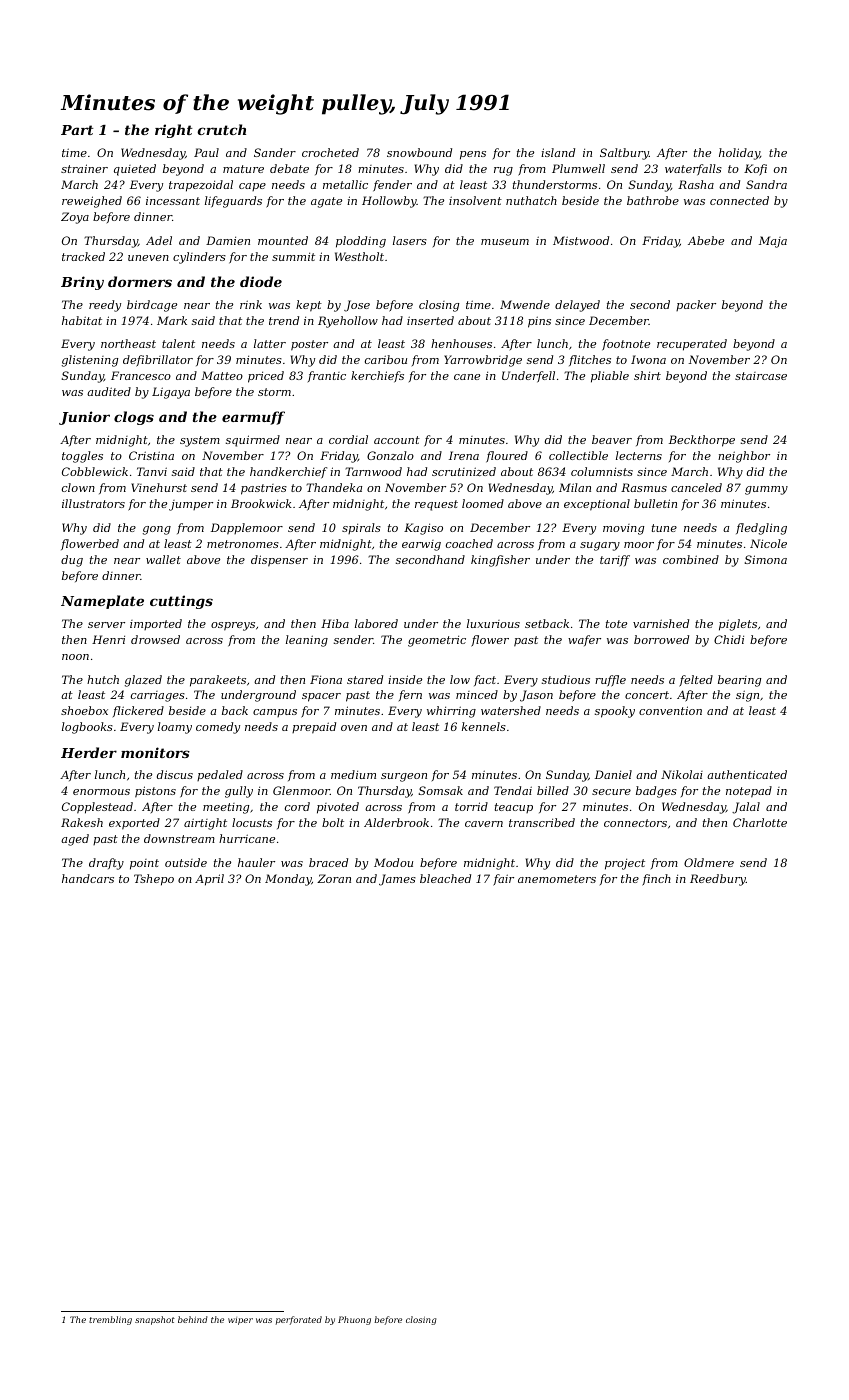 Image resolution: width=849 pixels, height=1400 pixels. Describe the element at coordinates (155, 1320) in the document. I see `snapshot` at that location.
